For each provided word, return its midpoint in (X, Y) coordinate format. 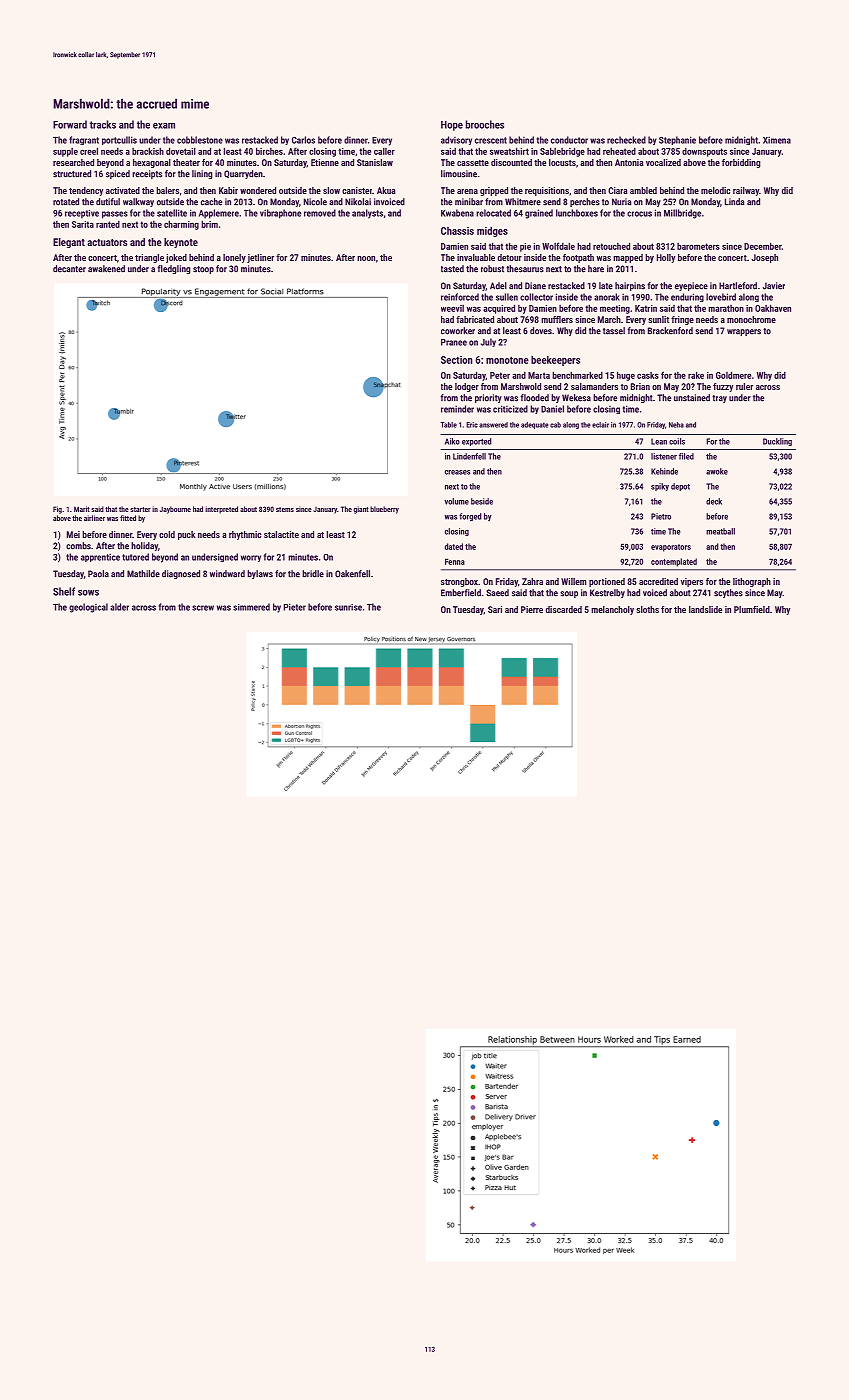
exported (477, 442)
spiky (660, 487)
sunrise (348, 607)
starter (140, 509)
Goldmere (733, 375)
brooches (485, 124)
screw (203, 608)
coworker (458, 331)
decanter (69, 269)
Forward (70, 124)
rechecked (626, 140)
